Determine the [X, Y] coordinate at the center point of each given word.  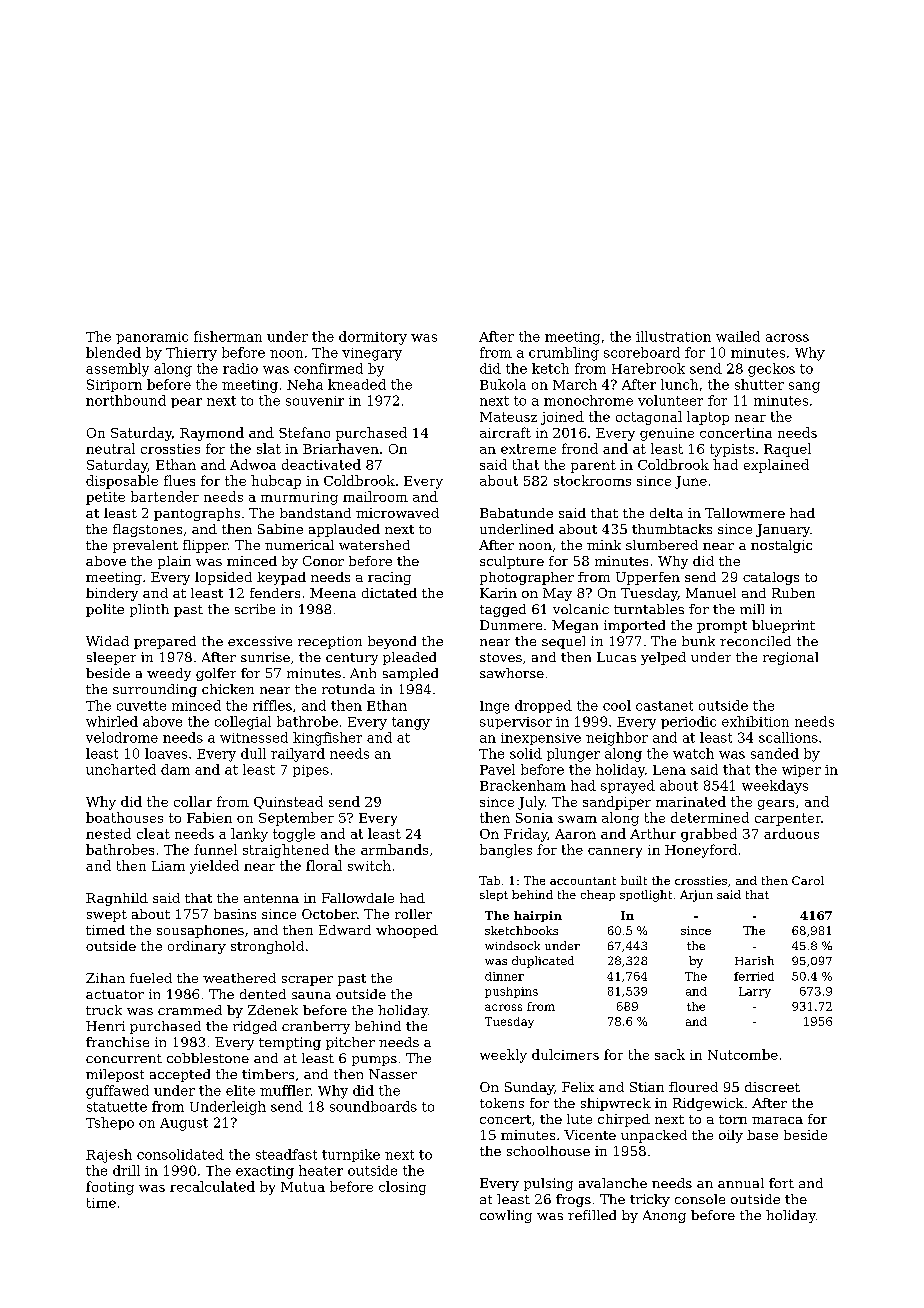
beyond [392, 642]
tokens [502, 1103]
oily [731, 1136]
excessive [260, 641]
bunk [698, 641]
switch [369, 865]
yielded [214, 867]
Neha [305, 384]
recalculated [212, 1186]
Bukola [503, 384]
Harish [754, 960]
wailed [738, 336]
